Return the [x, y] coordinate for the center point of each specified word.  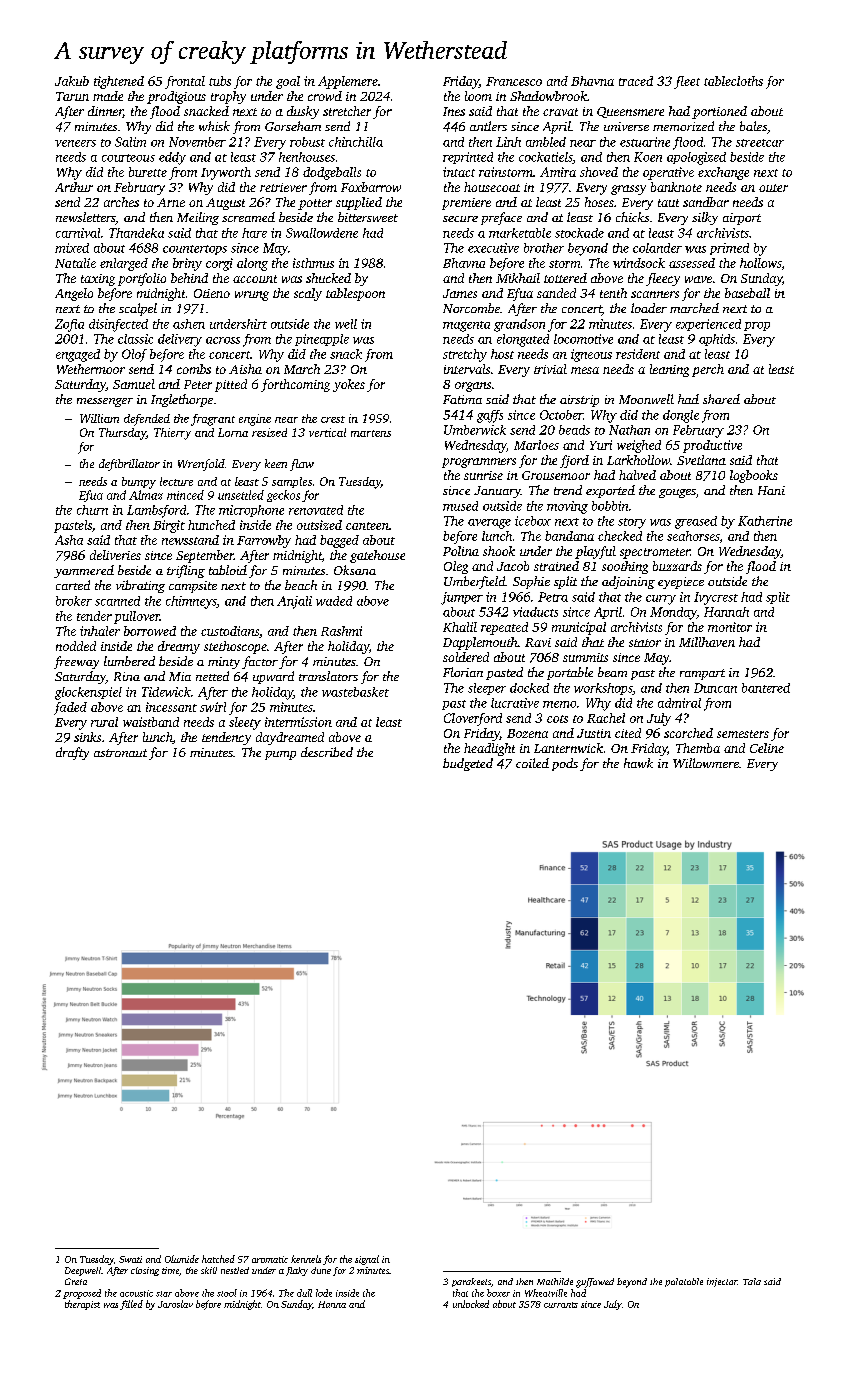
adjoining [628, 582]
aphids [717, 340]
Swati [130, 1259]
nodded [76, 646]
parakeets [471, 1282]
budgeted [468, 764]
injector [722, 1282]
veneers [75, 143]
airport [742, 219]
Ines [454, 111]
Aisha [245, 369]
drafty [72, 753]
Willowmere [706, 763]
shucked [328, 278]
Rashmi [341, 631]
